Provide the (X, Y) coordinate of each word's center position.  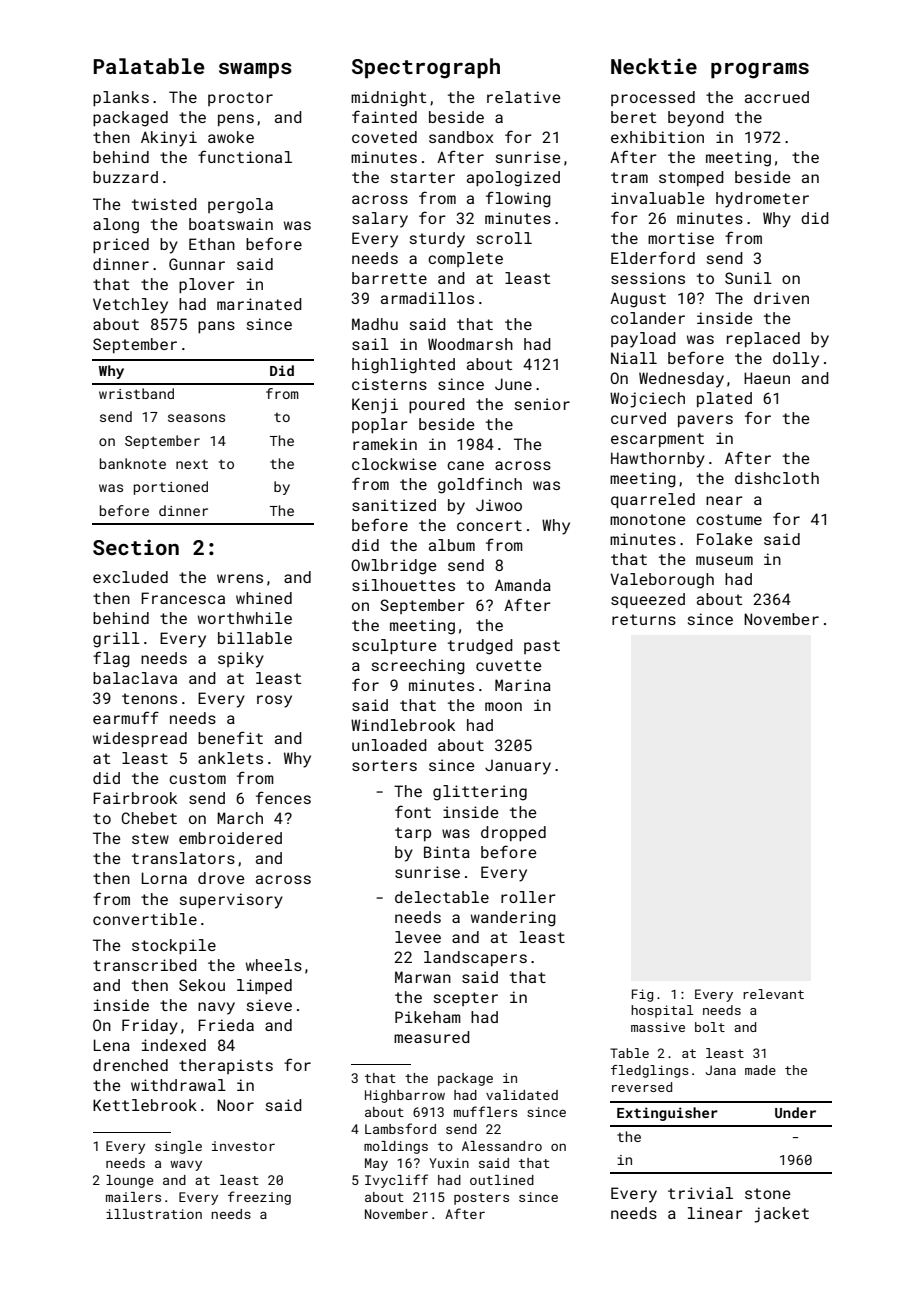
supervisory (231, 901)
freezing (259, 1198)
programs (760, 71)
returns (644, 619)
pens (236, 120)
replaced (763, 339)
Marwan (423, 977)
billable (255, 638)
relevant (773, 994)
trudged (480, 647)
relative (523, 97)
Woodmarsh (470, 344)
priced (121, 245)
